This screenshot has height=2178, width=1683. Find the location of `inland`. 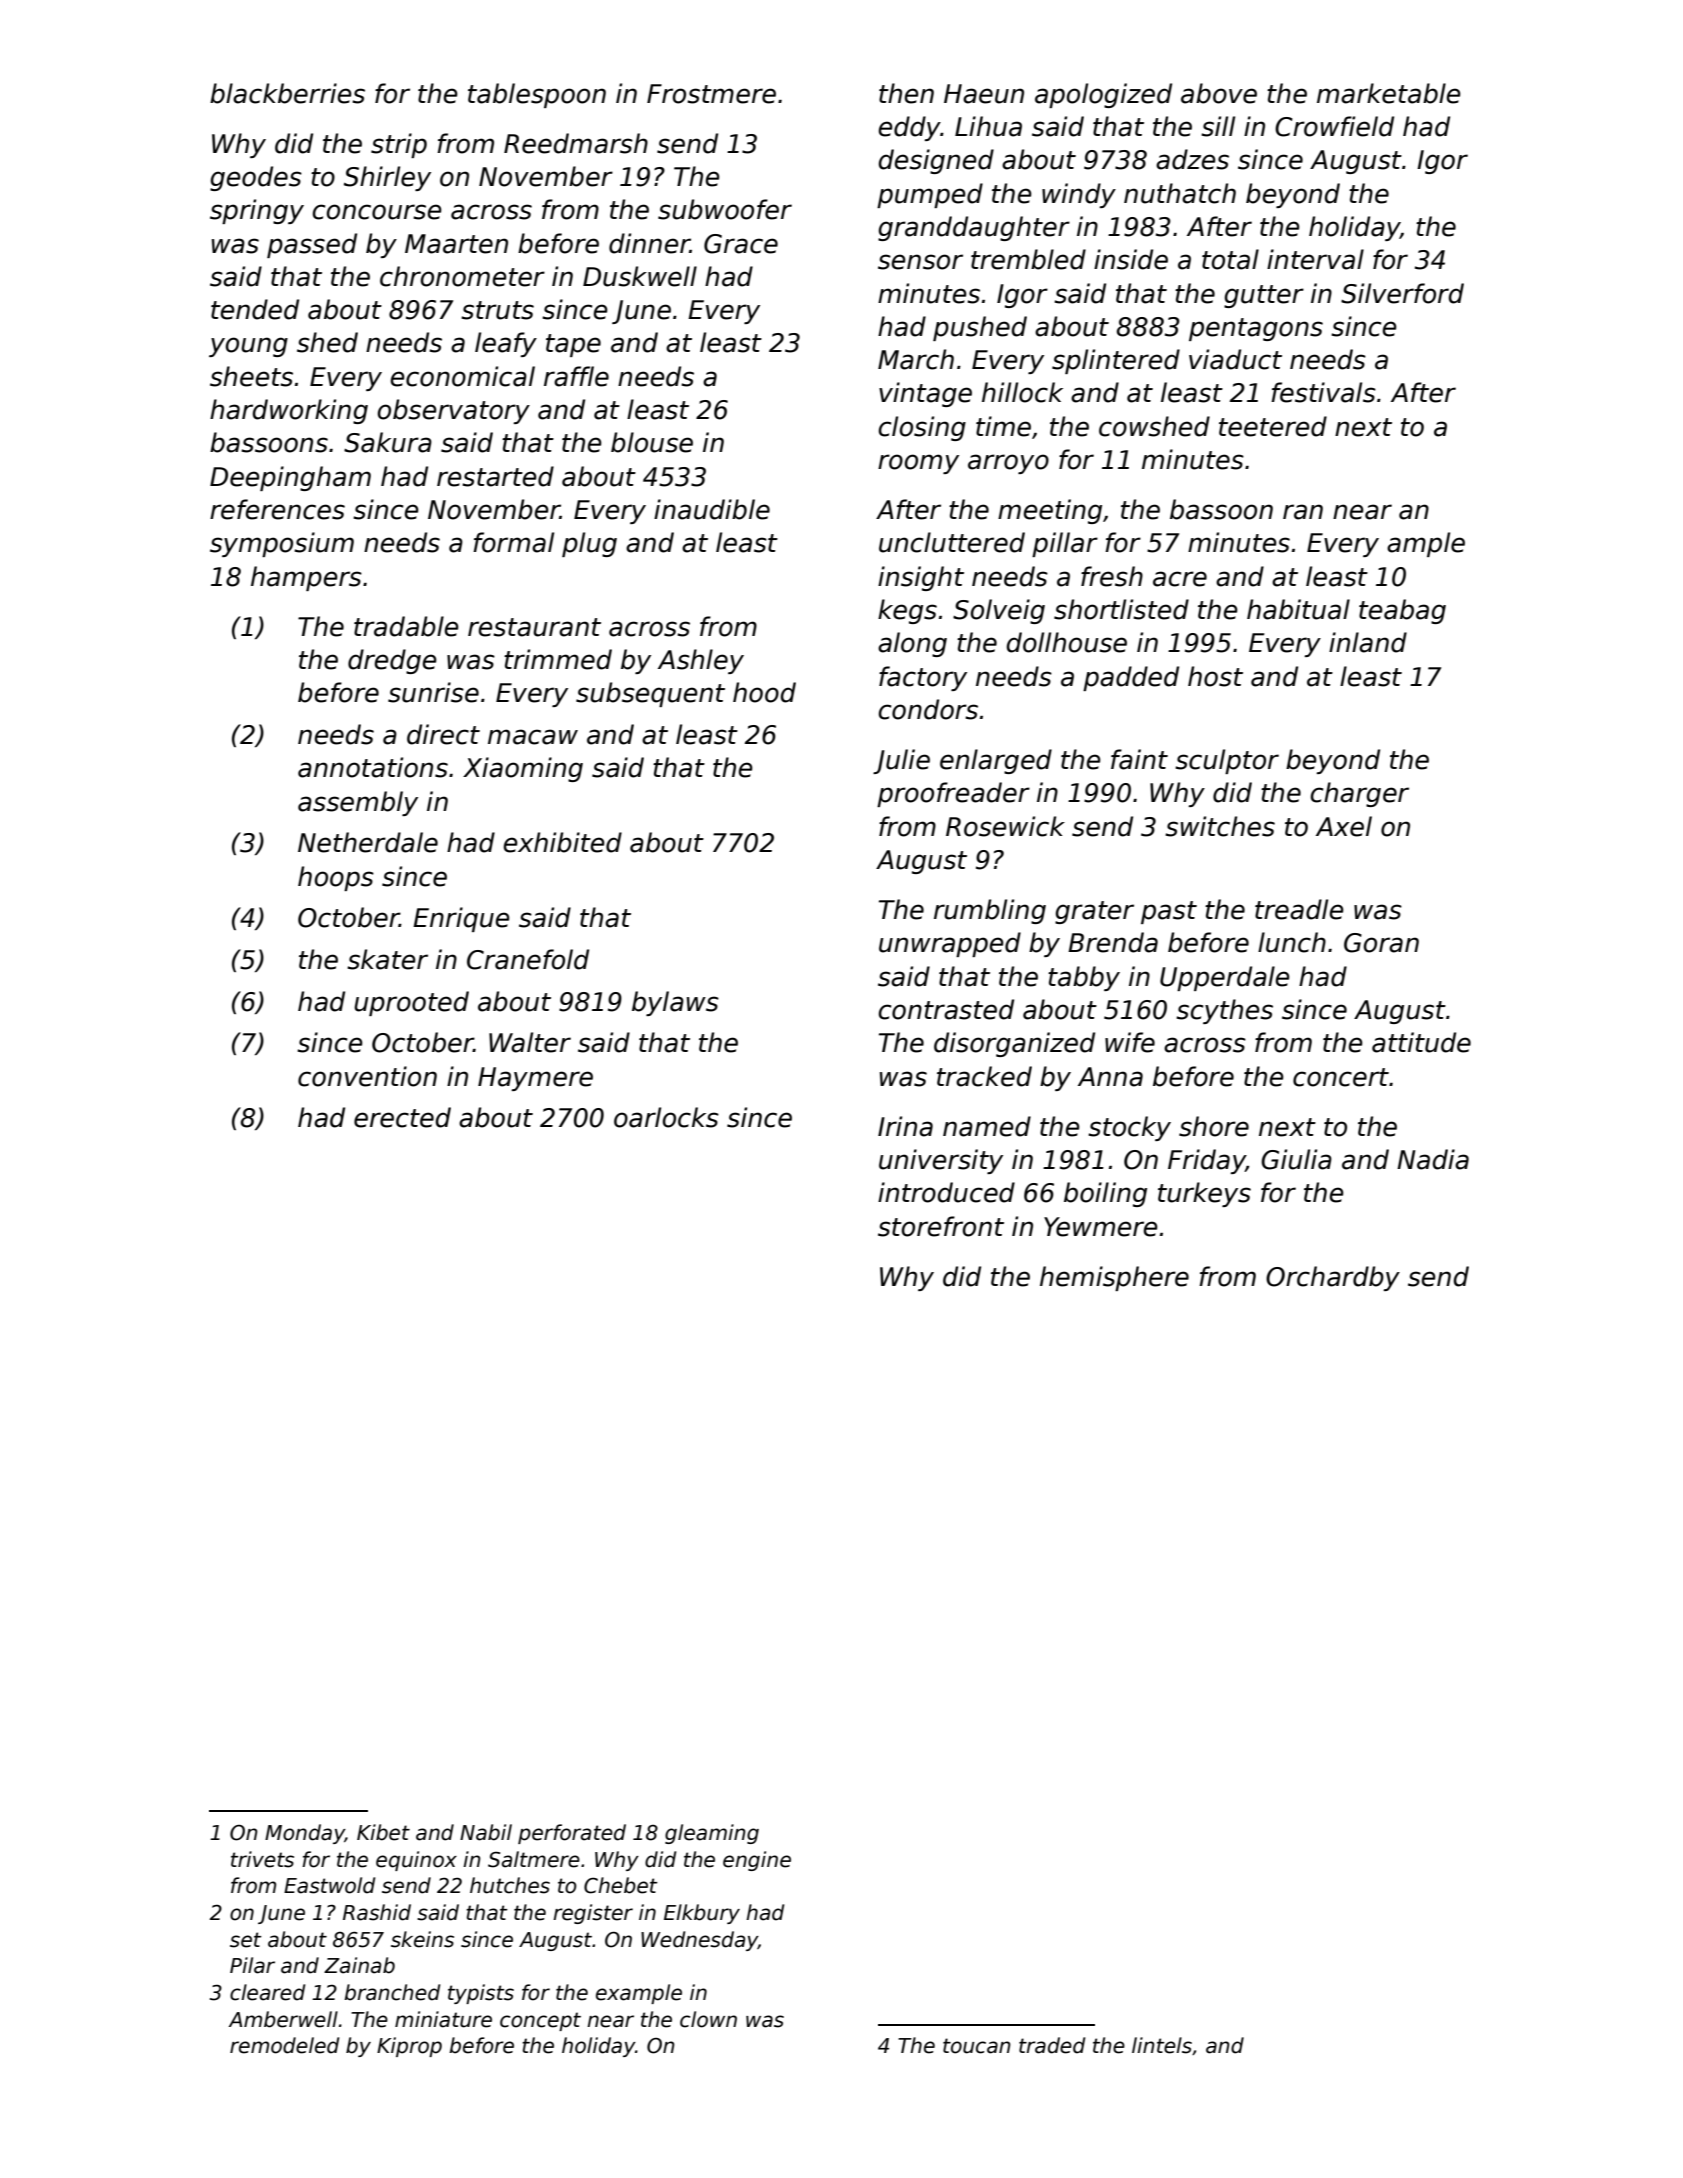

inland is located at coordinates (1368, 642).
